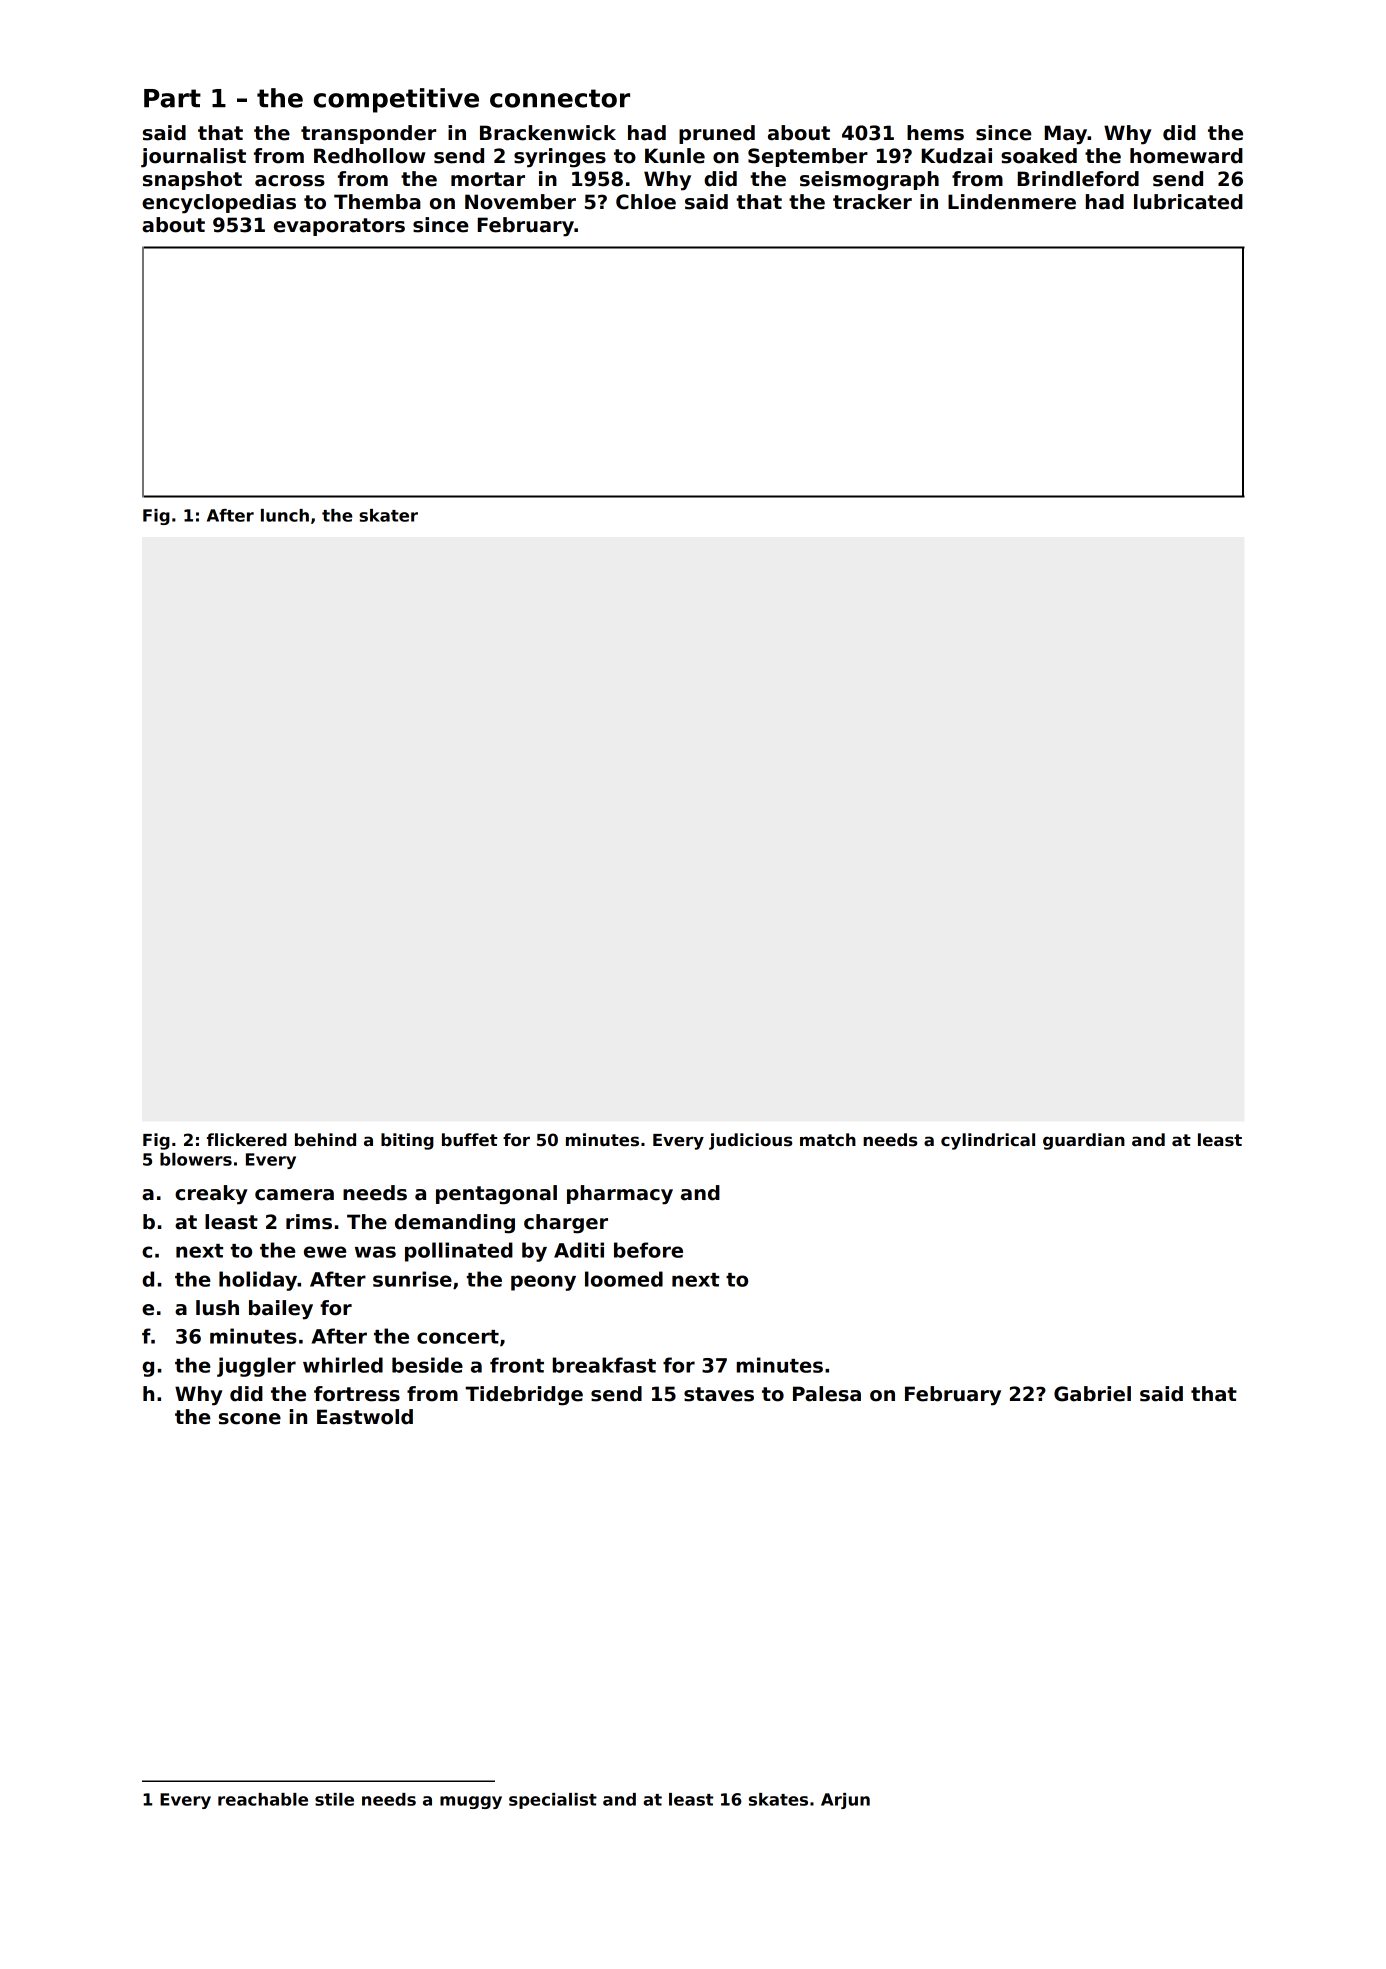 This page has height=1969, width=1386. Describe the element at coordinates (1066, 135) in the page. I see `May` at that location.
